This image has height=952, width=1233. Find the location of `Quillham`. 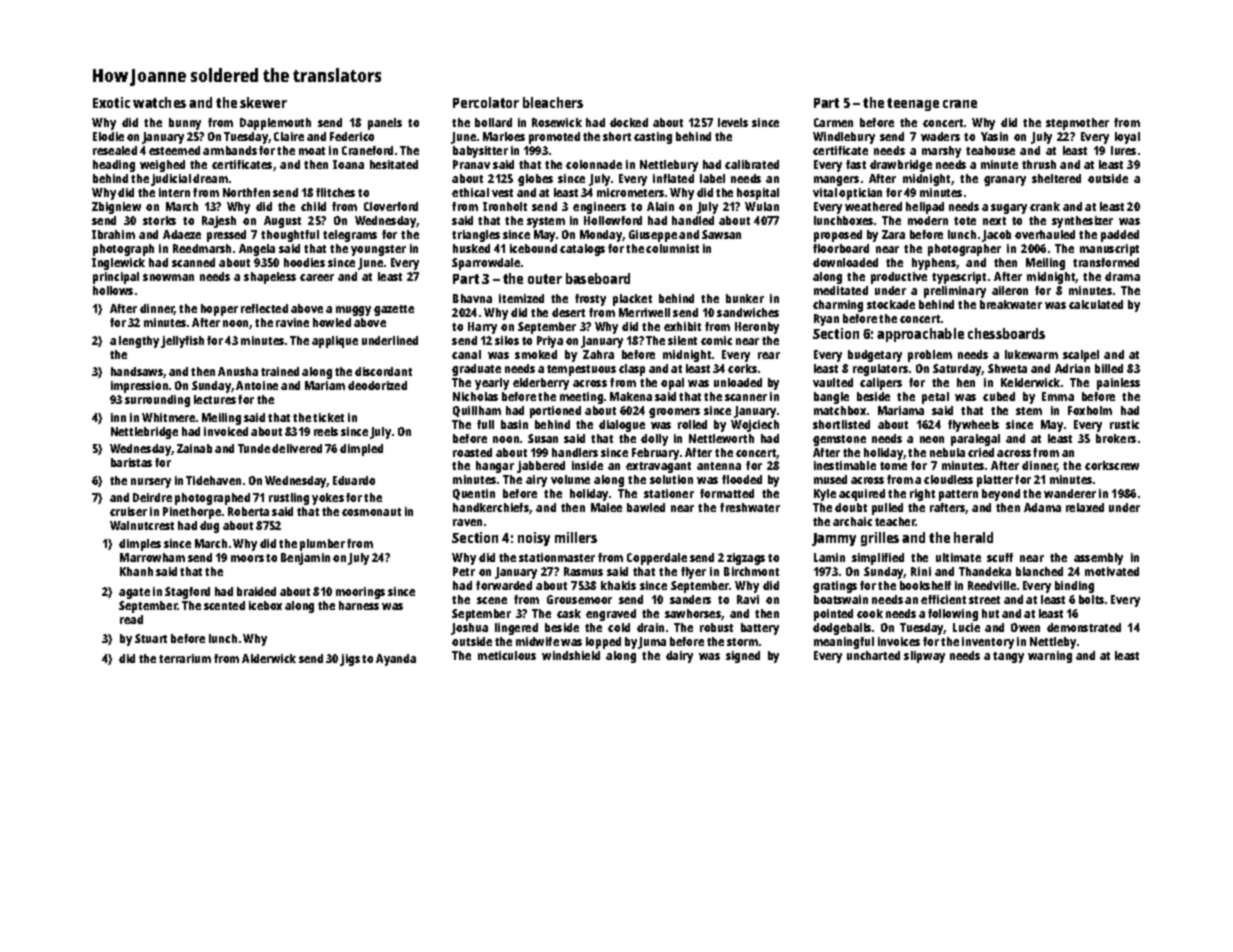

Quillham is located at coordinates (477, 411).
